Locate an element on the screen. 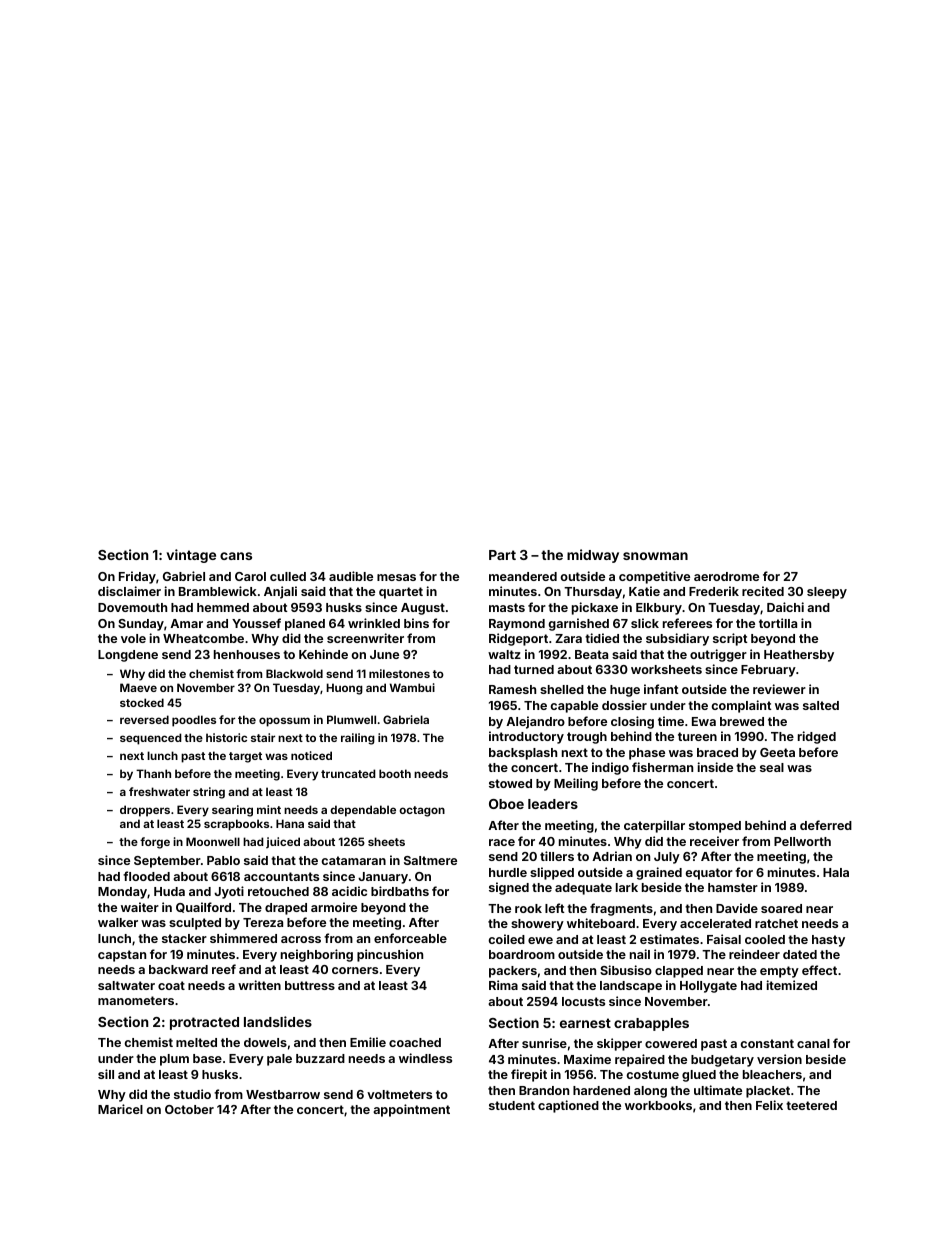 Image resolution: width=952 pixels, height=1233 pixels. stomped is located at coordinates (715, 827).
